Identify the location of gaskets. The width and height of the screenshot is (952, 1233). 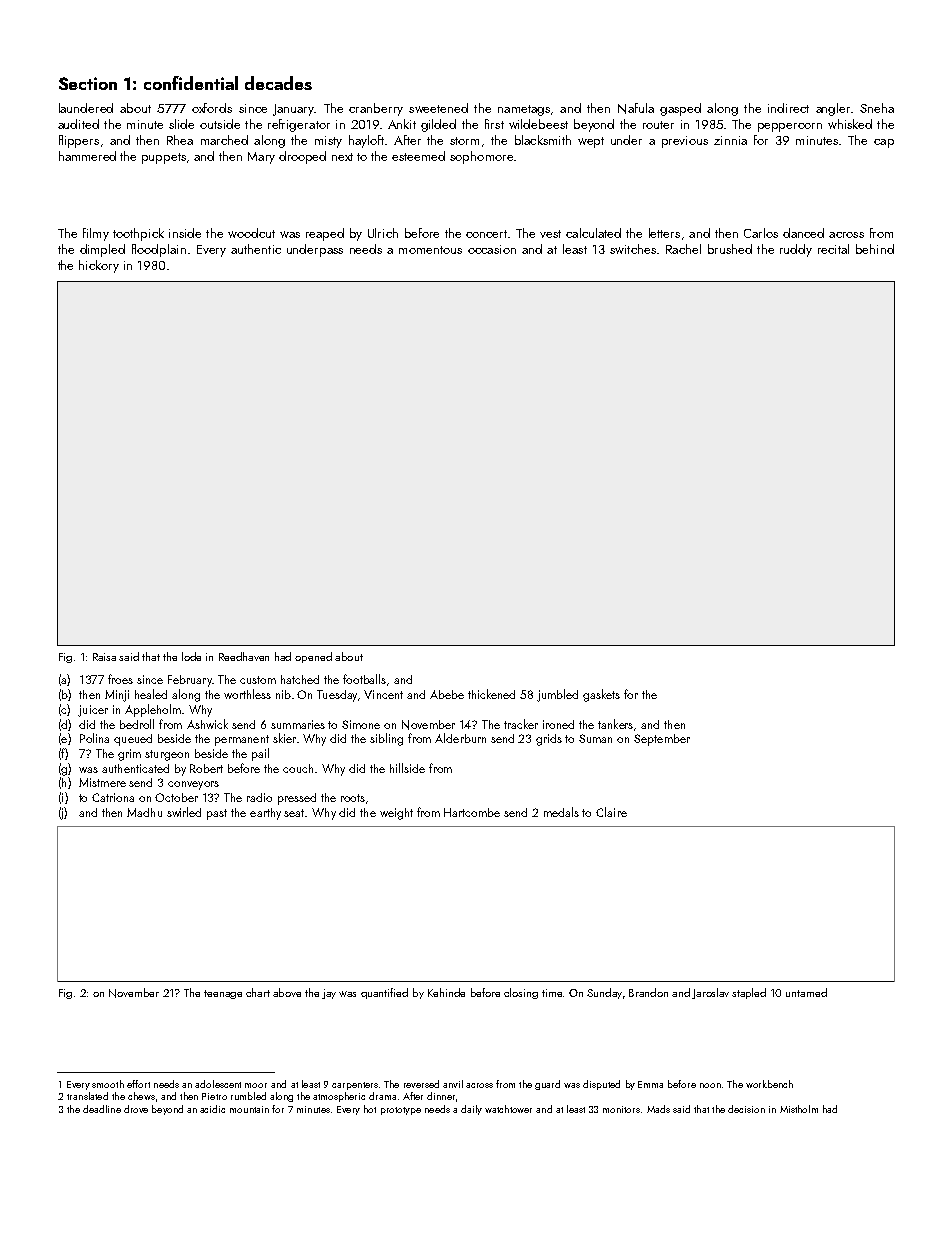
(601, 695).
